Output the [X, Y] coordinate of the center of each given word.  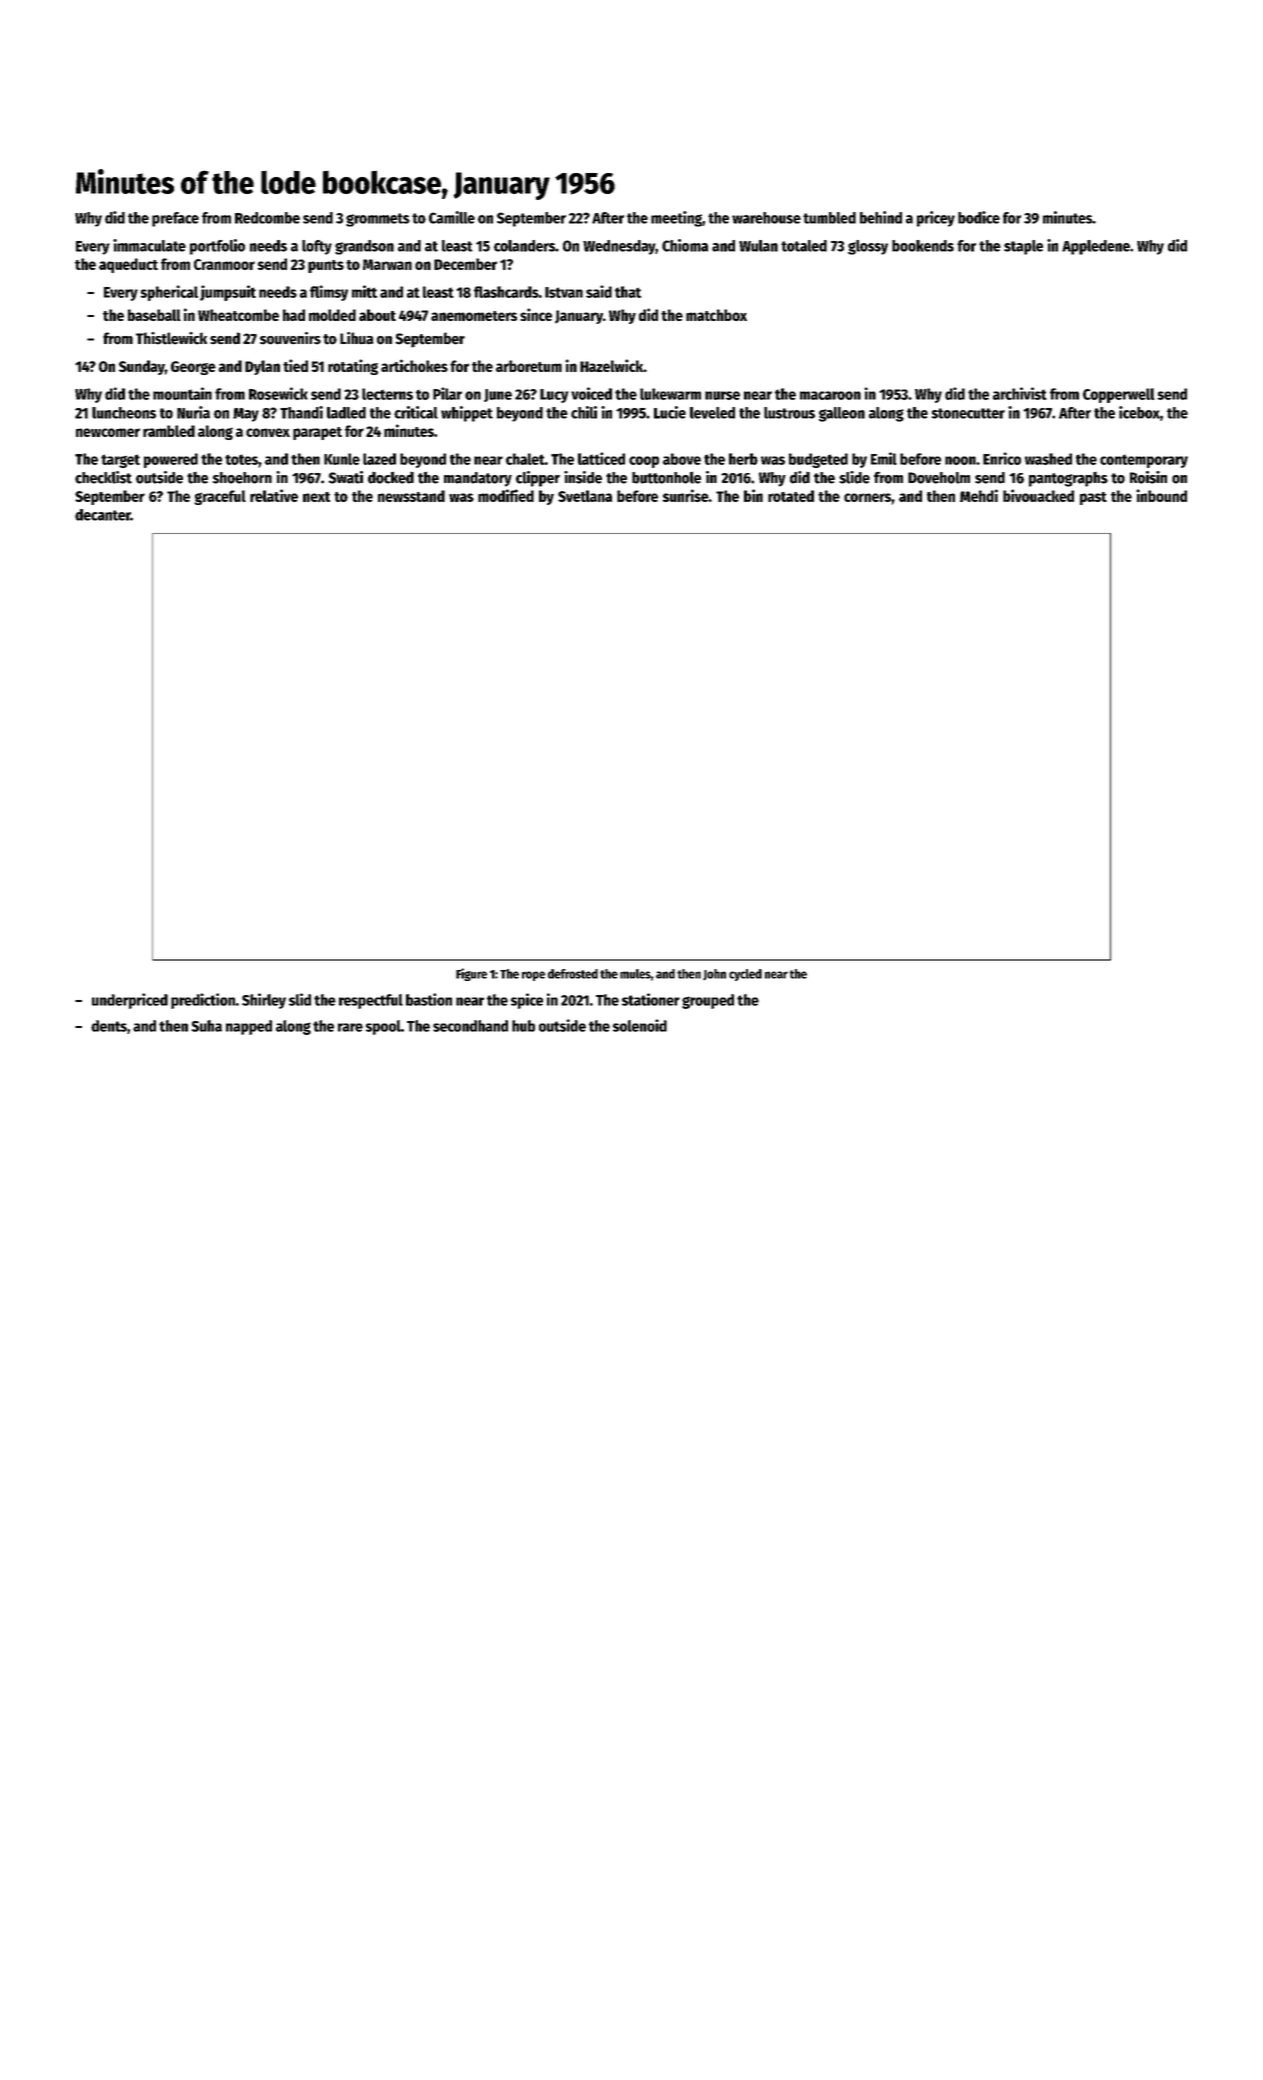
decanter [103, 515]
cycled [745, 975]
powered [171, 460]
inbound [1161, 495]
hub [523, 1026]
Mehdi [979, 495]
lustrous [789, 413]
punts [326, 266]
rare [350, 1027]
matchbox [716, 315]
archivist [1020, 393]
